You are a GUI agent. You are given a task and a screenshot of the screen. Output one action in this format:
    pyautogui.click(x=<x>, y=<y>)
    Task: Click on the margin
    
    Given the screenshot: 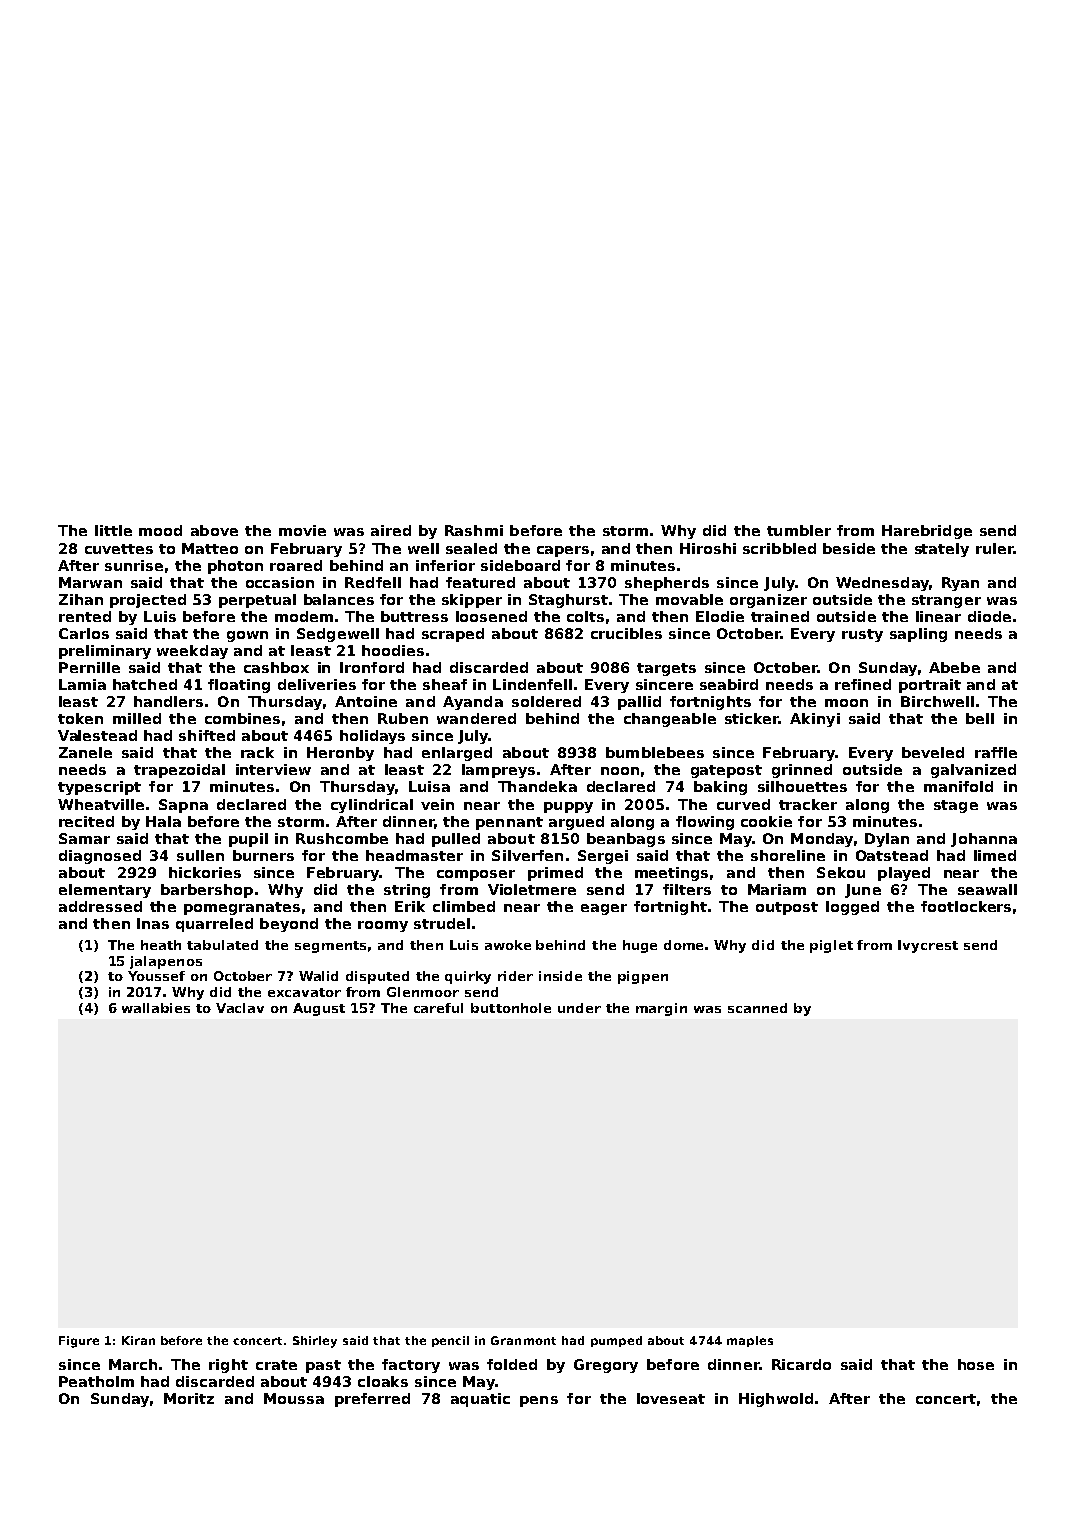 What is the action you would take?
    pyautogui.click(x=661, y=1009)
